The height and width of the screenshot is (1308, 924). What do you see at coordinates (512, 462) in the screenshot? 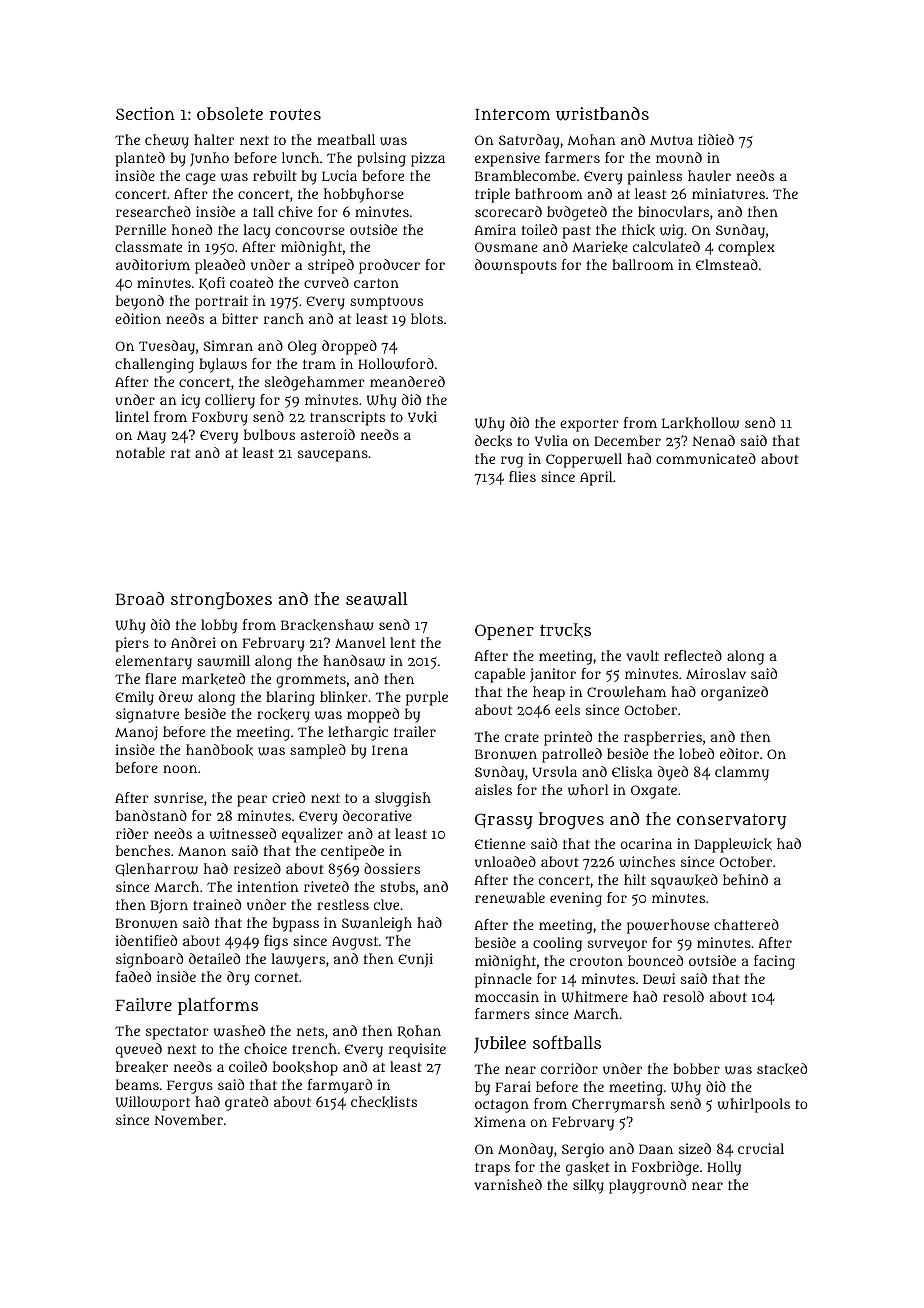
I see `rug` at bounding box center [512, 462].
